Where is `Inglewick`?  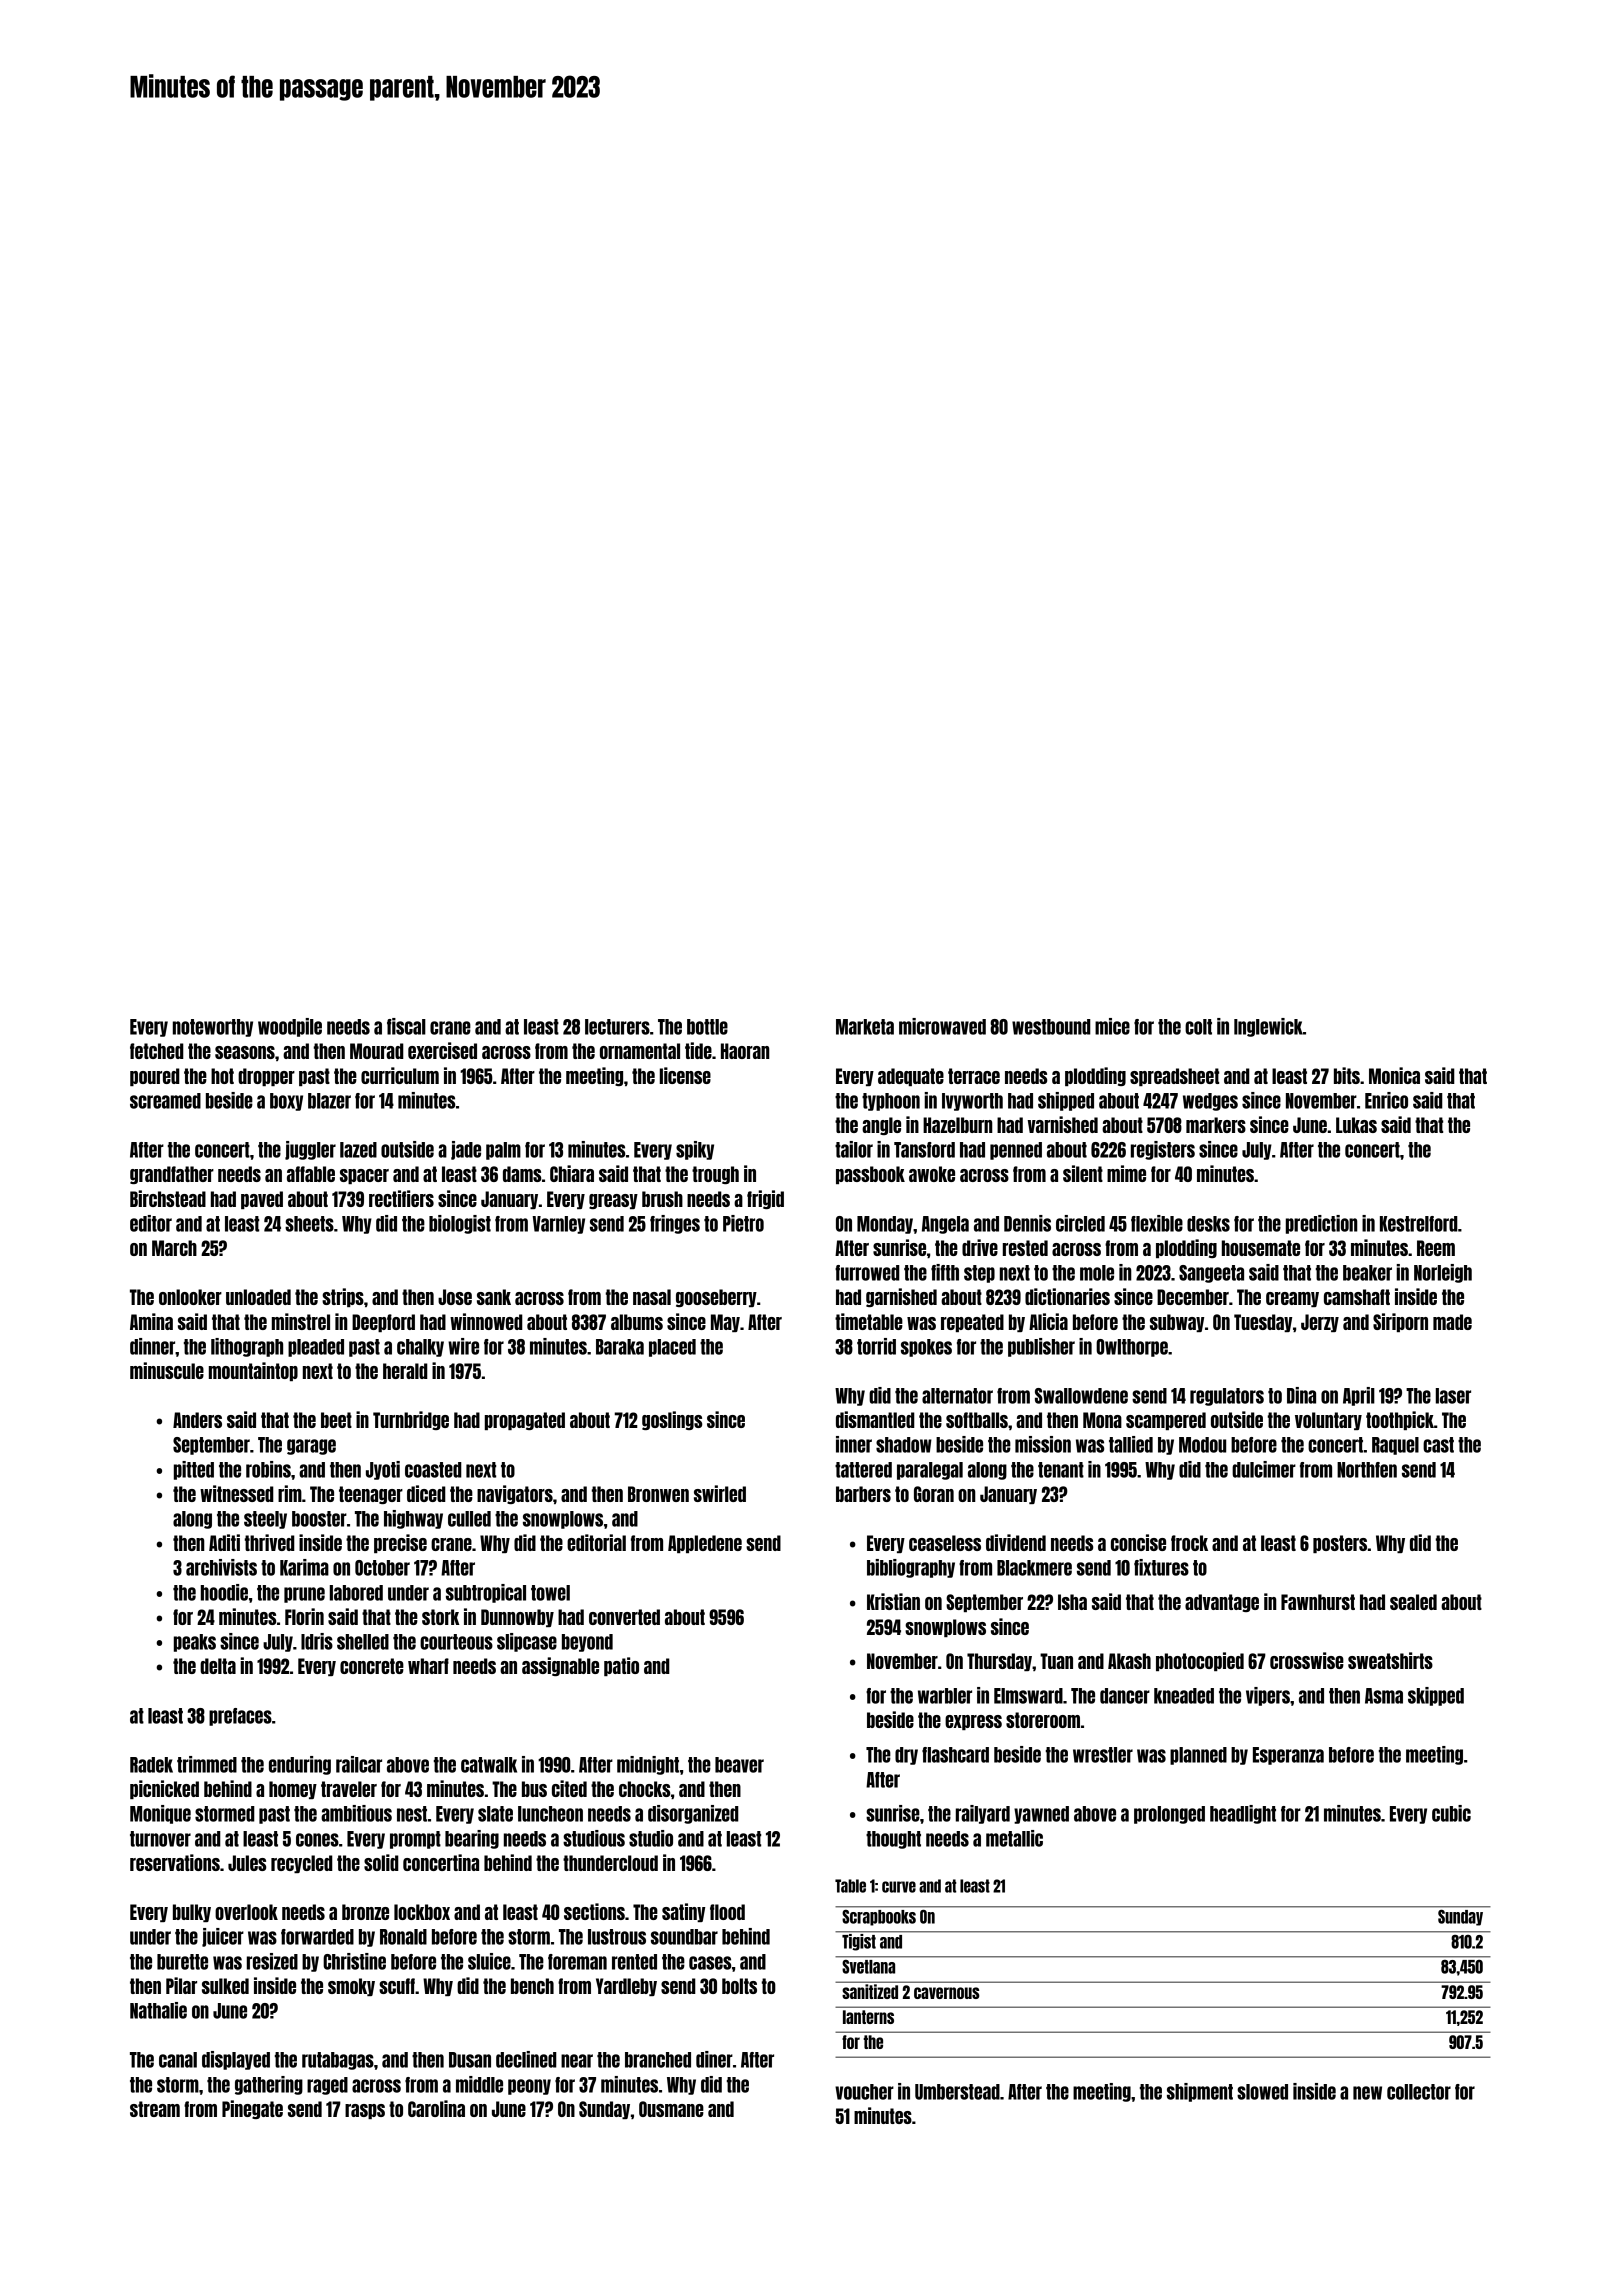
Inglewick is located at coordinates (1268, 1027).
